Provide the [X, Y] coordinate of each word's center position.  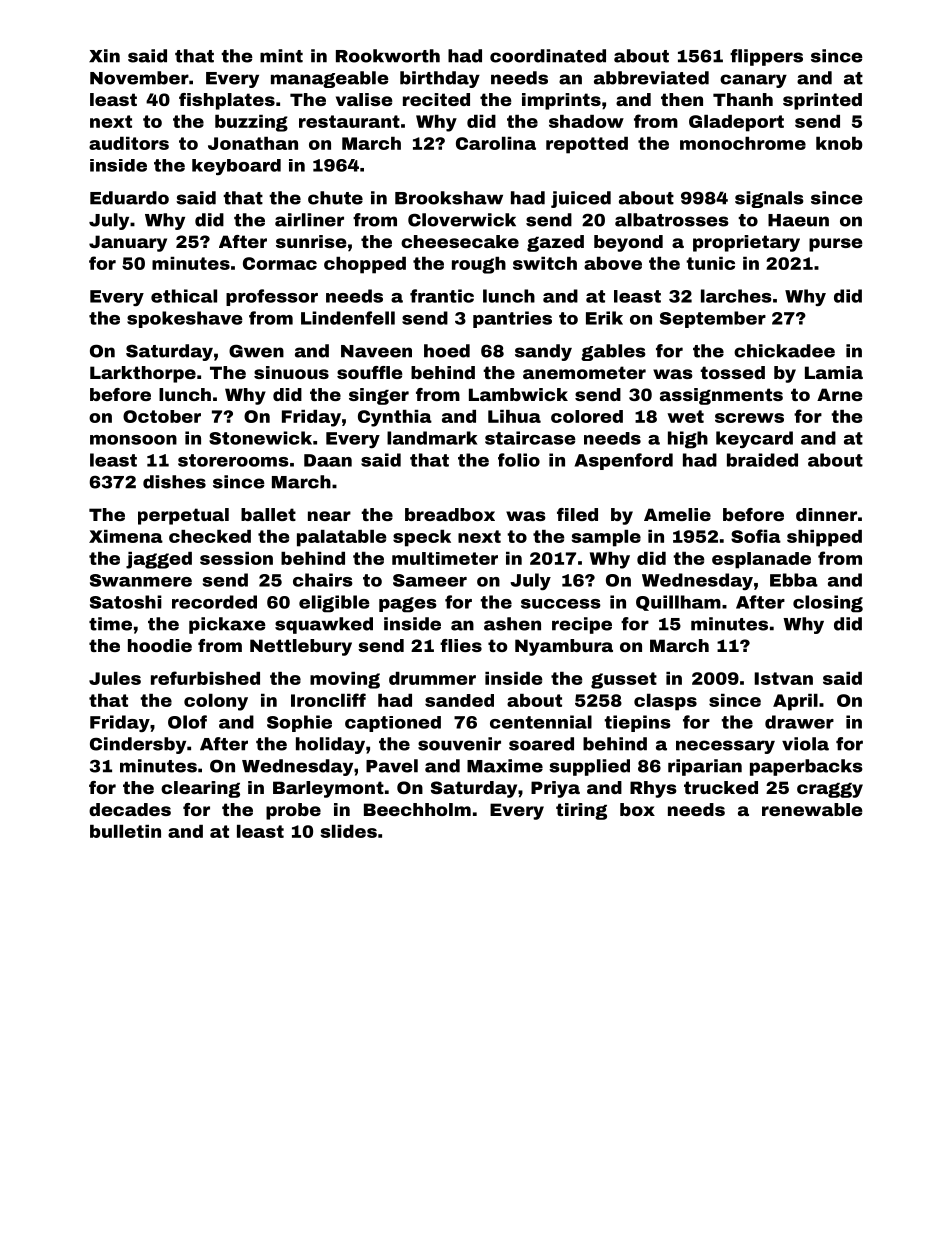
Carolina [496, 143]
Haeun [798, 220]
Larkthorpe [143, 374]
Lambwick [518, 394]
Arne [839, 394]
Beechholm [417, 809]
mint [281, 56]
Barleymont [328, 789]
